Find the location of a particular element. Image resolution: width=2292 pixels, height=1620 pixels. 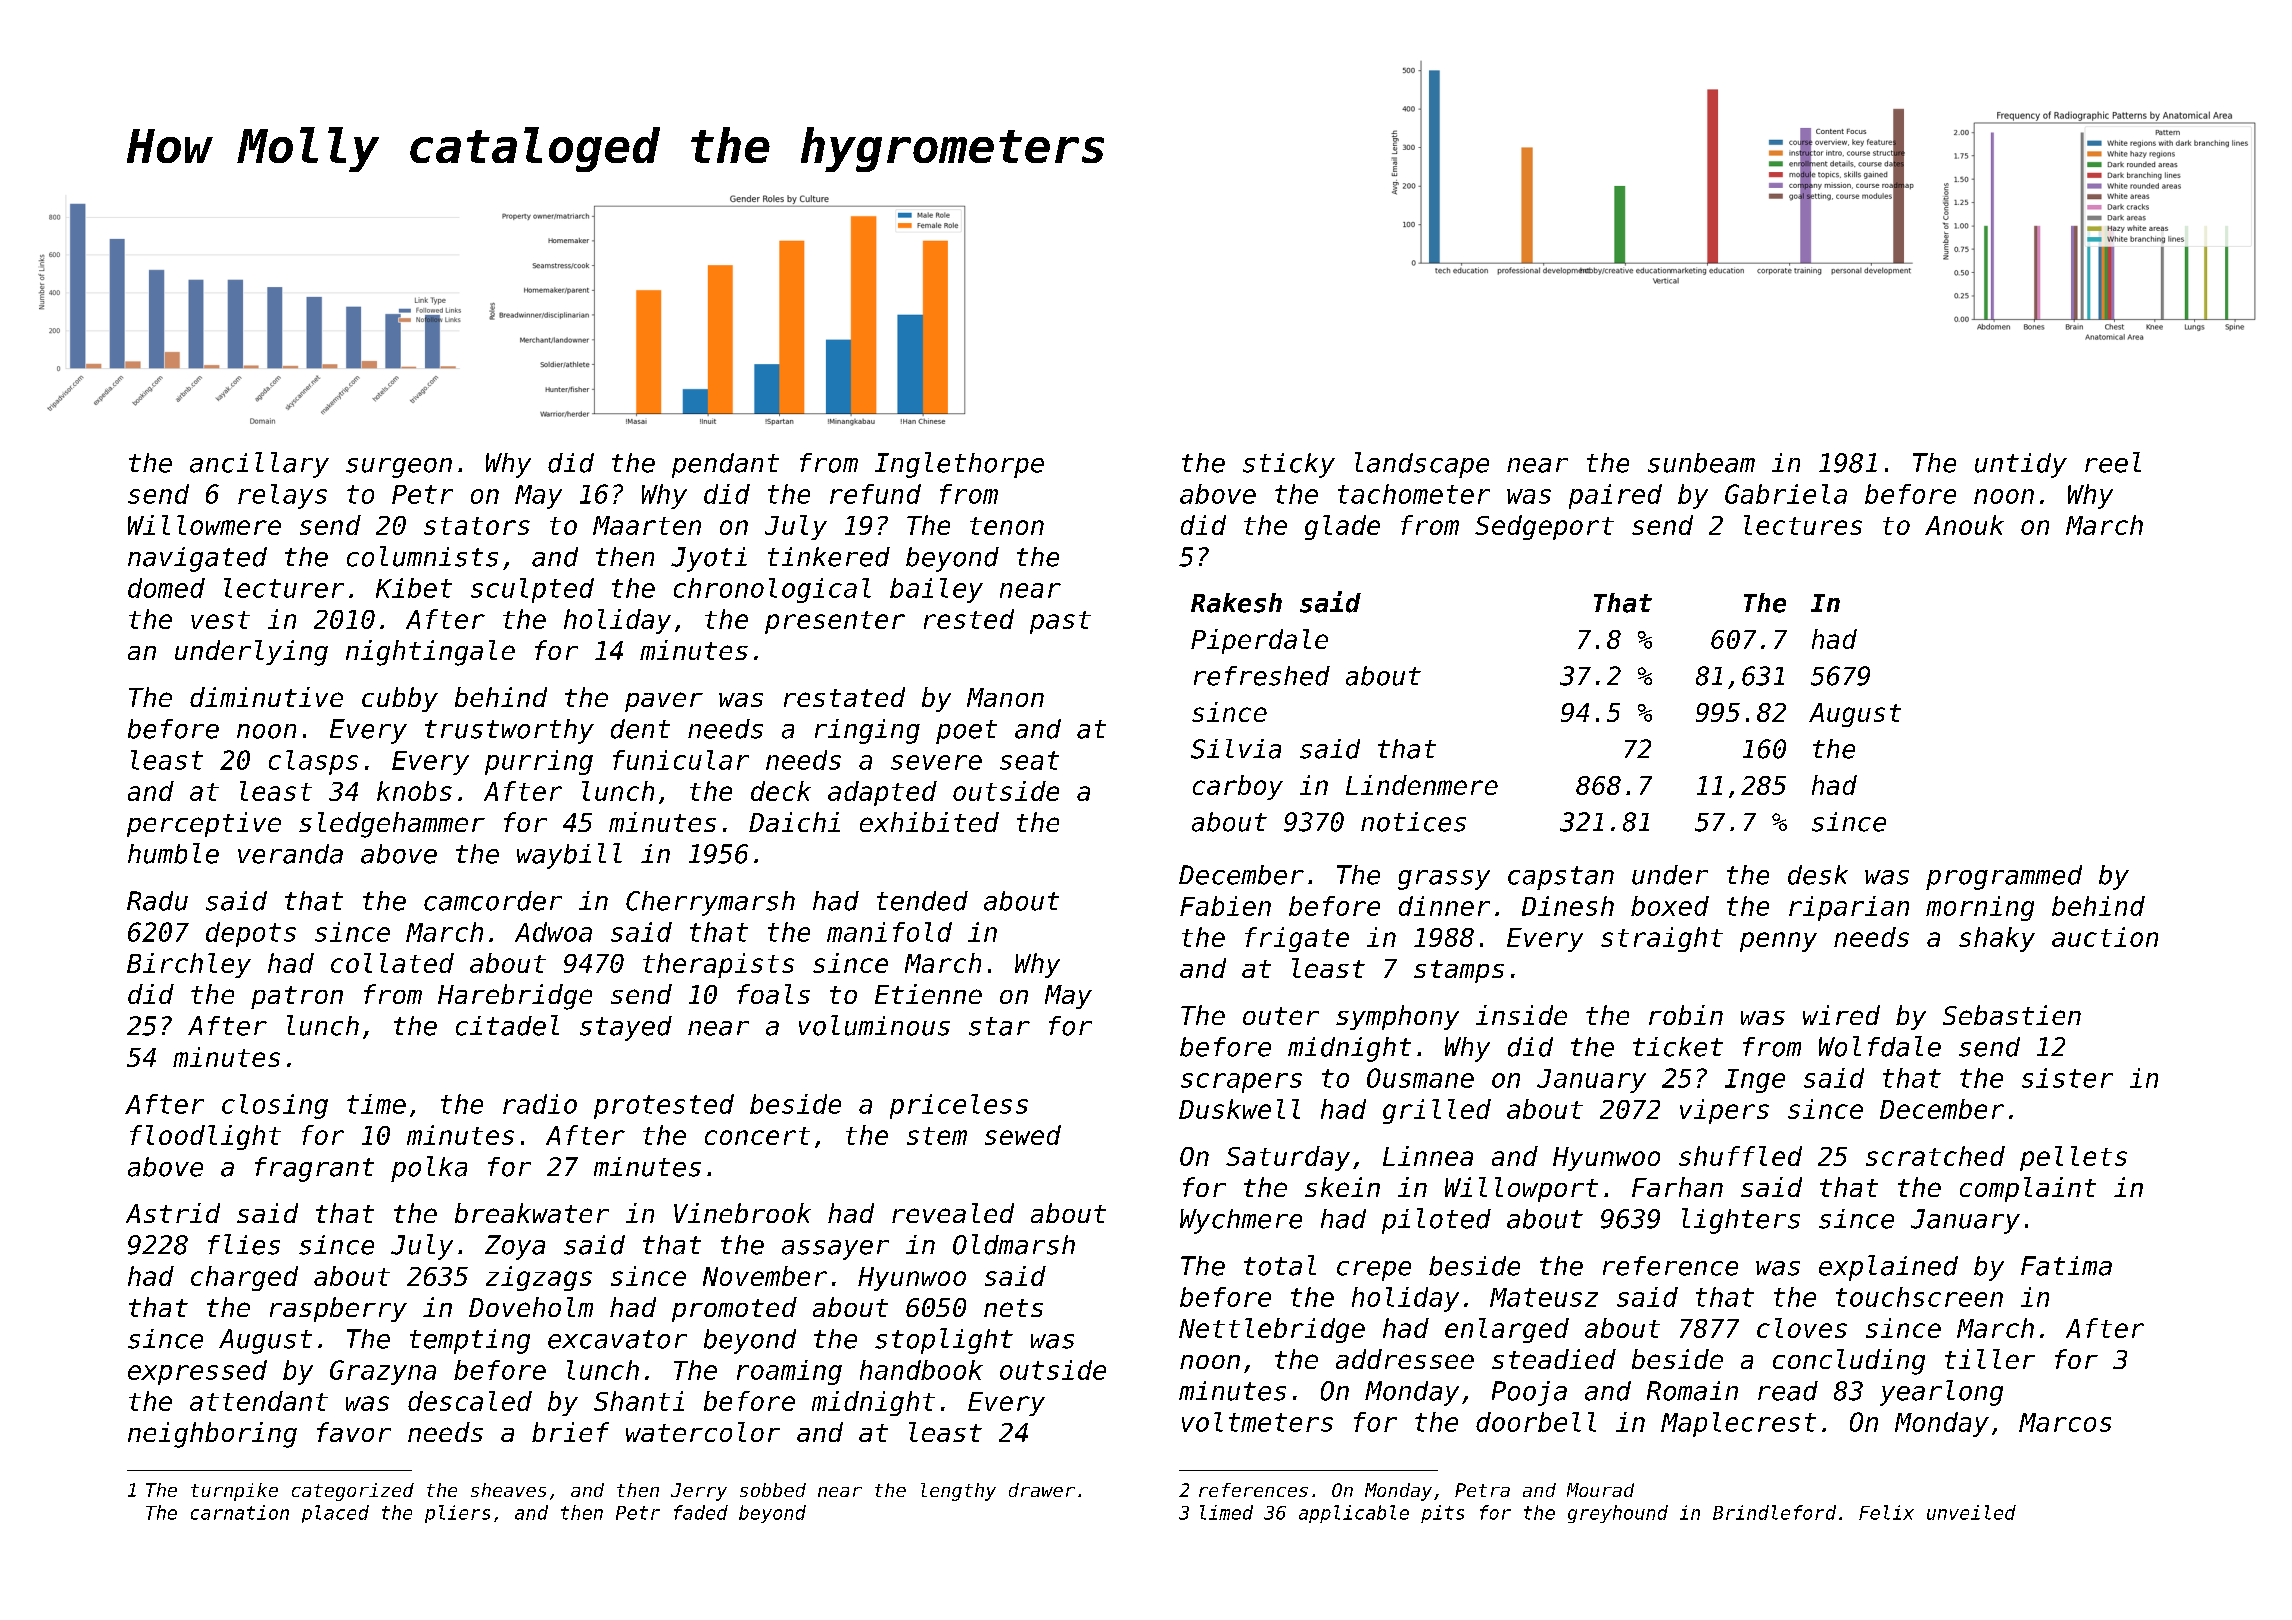

chronological is located at coordinates (772, 590).
